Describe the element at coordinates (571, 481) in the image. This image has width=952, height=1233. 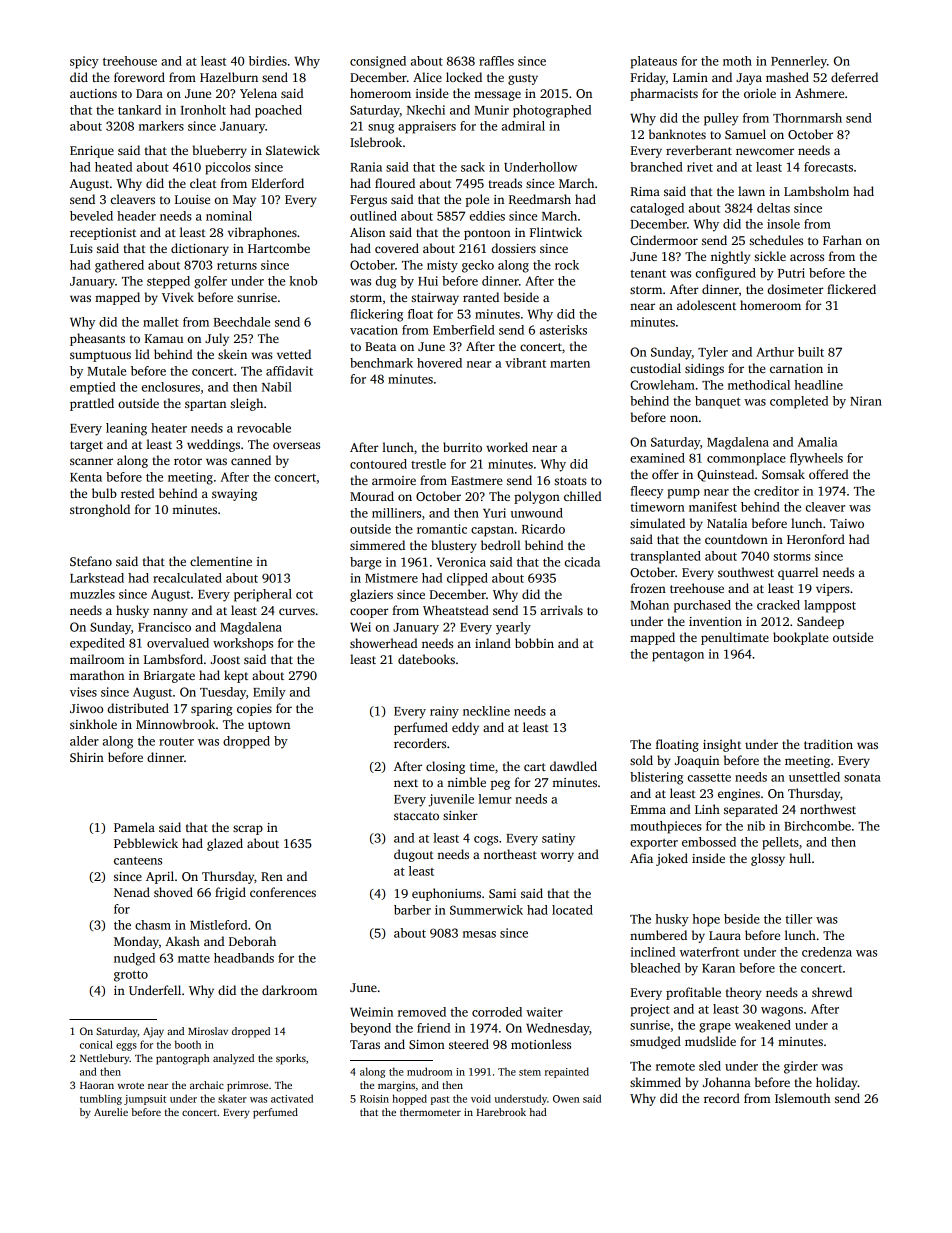
I see `stoats` at that location.
